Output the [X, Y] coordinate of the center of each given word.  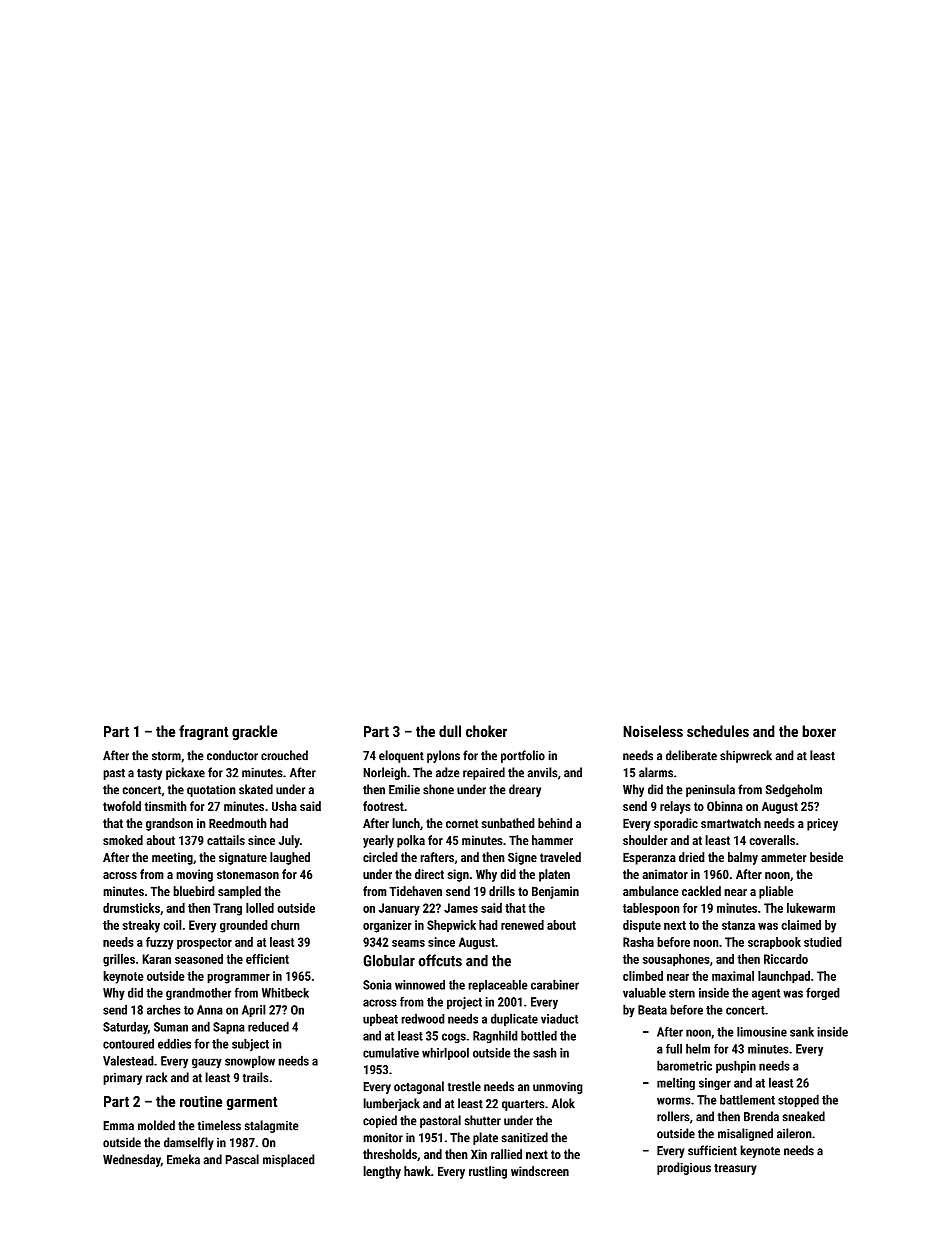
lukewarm [811, 908]
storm [166, 756]
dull [450, 731]
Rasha [638, 942]
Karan [156, 959]
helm [698, 1048]
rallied [506, 1154]
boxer [819, 731]
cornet [462, 823]
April [254, 1010]
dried [692, 857]
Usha [284, 806]
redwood [423, 1018]
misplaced [289, 1160]
